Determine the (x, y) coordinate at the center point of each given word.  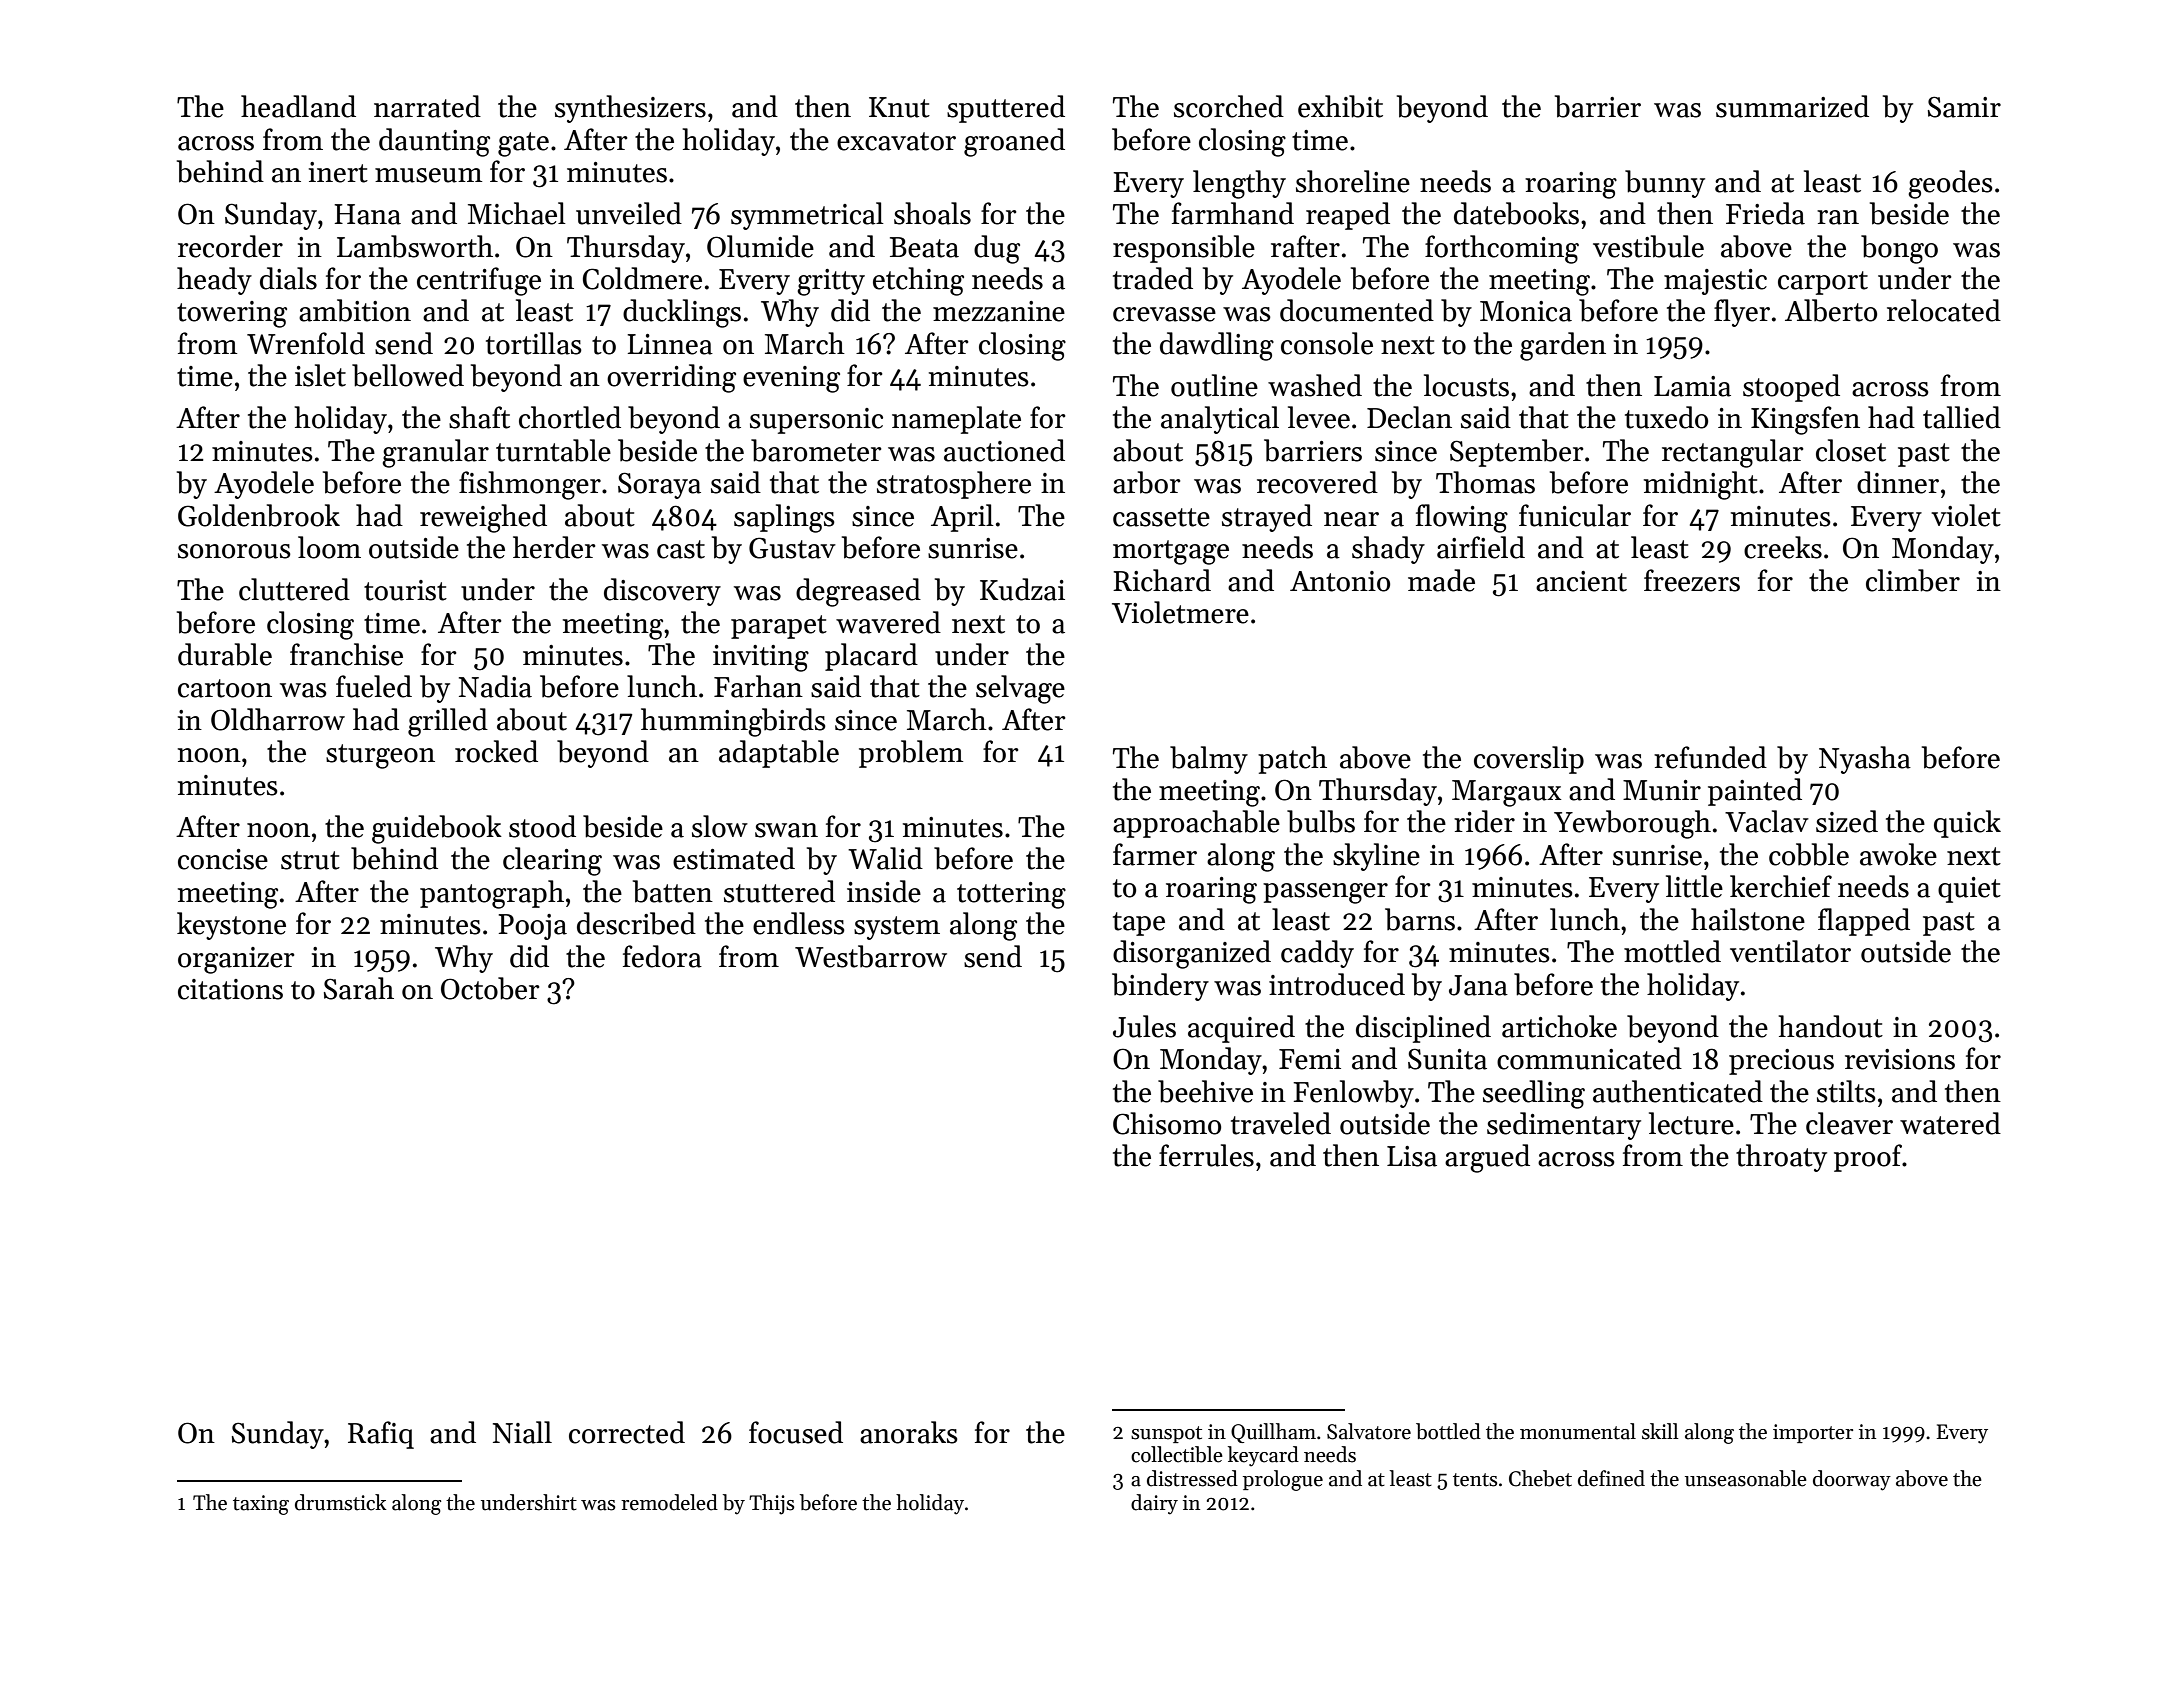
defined (1611, 1478)
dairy (1154, 1504)
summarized (1792, 106)
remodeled (669, 1502)
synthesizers (630, 109)
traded (1153, 278)
